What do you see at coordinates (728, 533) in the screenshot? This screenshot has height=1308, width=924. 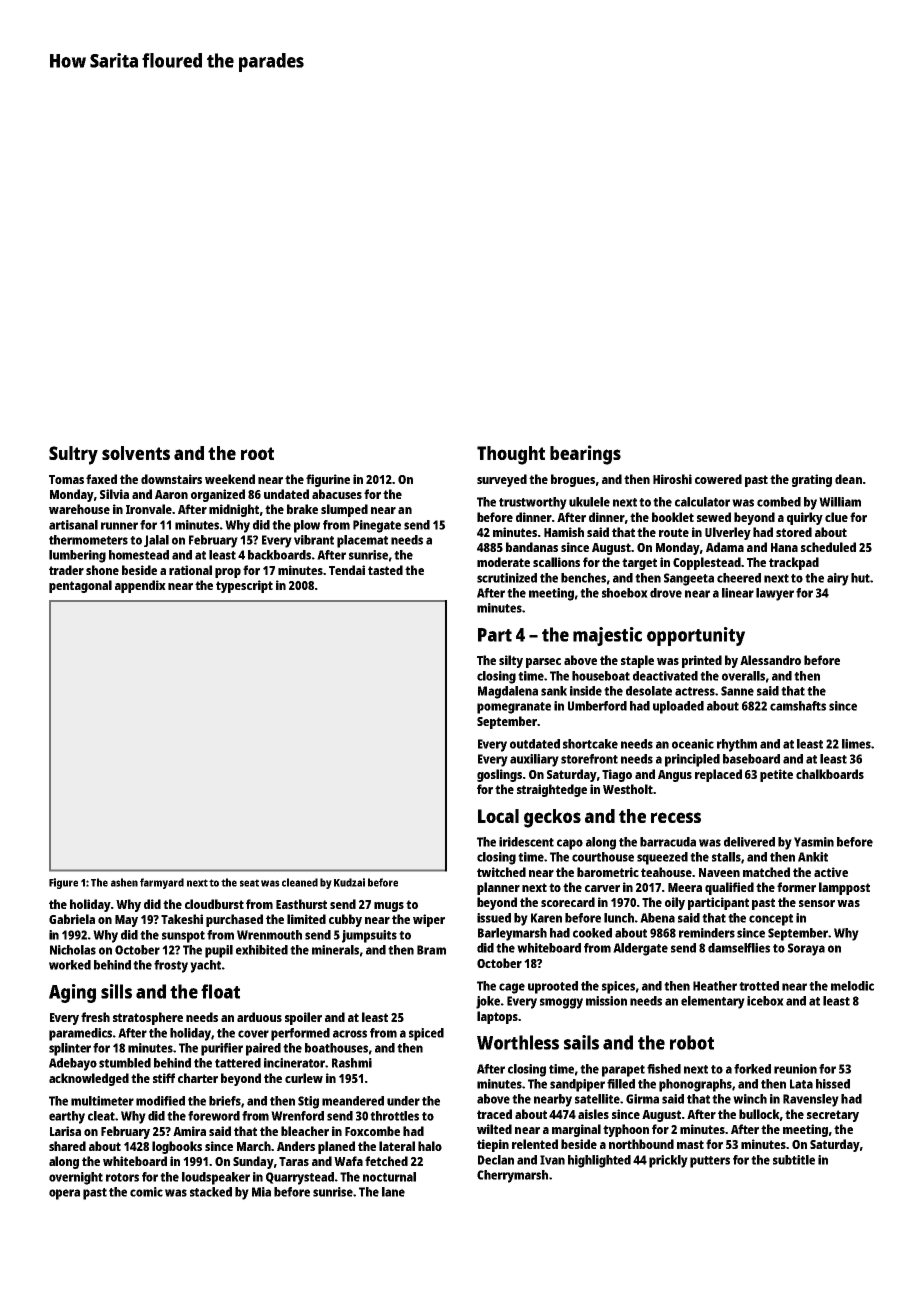 I see `Ulverley` at bounding box center [728, 533].
